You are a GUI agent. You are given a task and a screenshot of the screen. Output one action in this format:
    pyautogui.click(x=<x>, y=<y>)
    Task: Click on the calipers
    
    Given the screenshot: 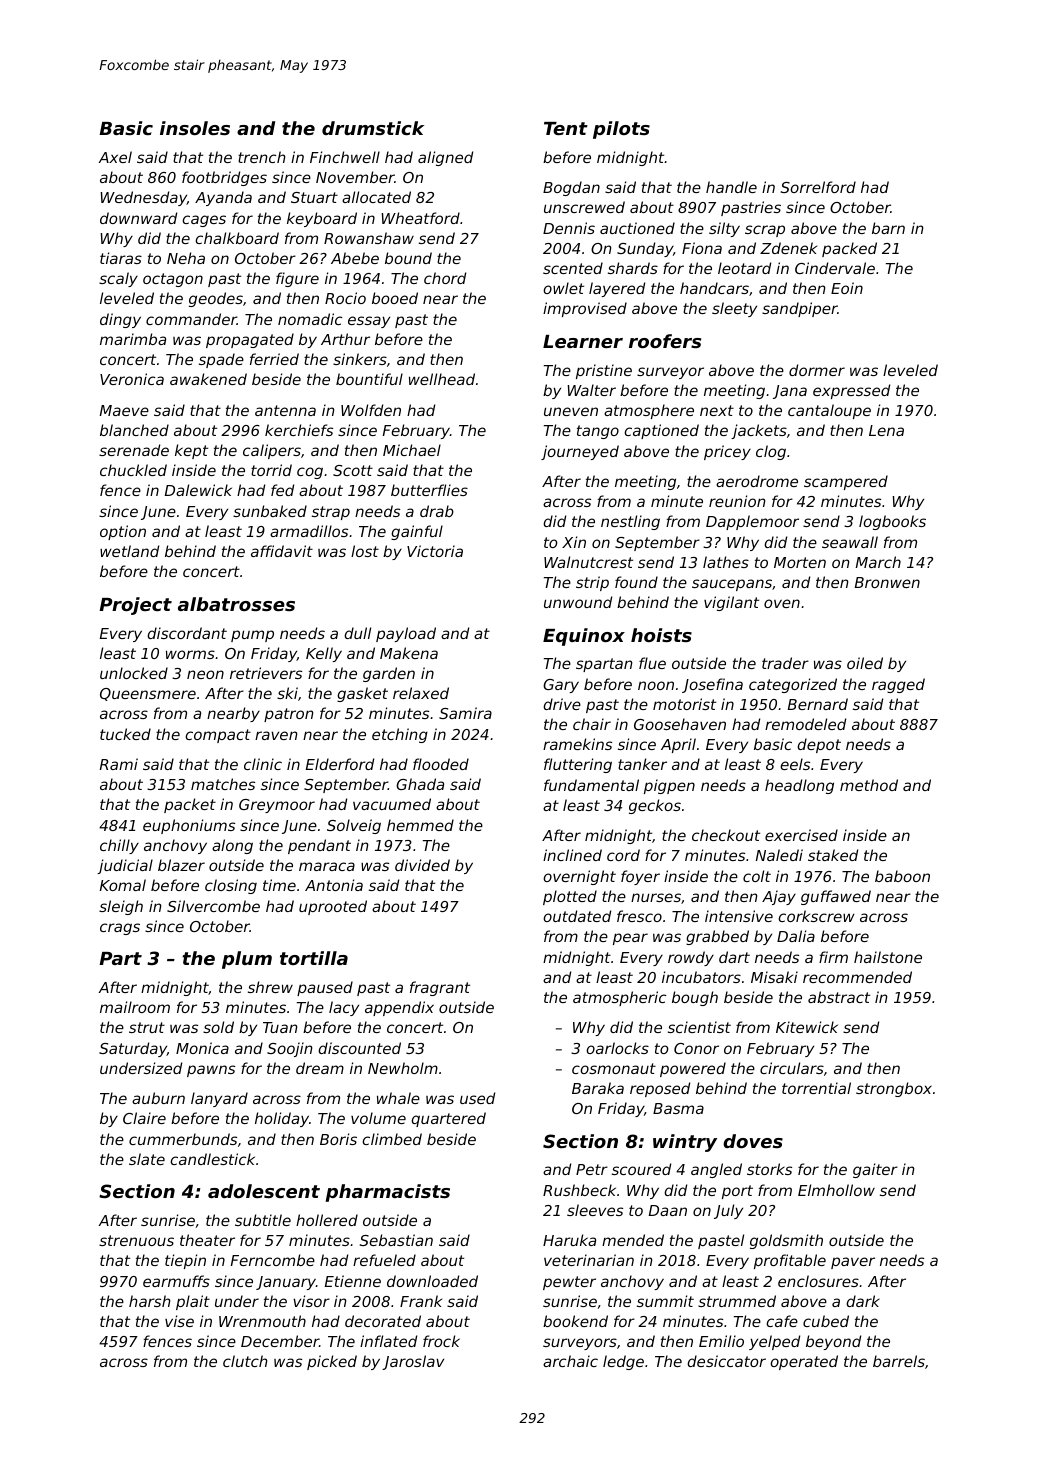 What is the action you would take?
    pyautogui.click(x=272, y=451)
